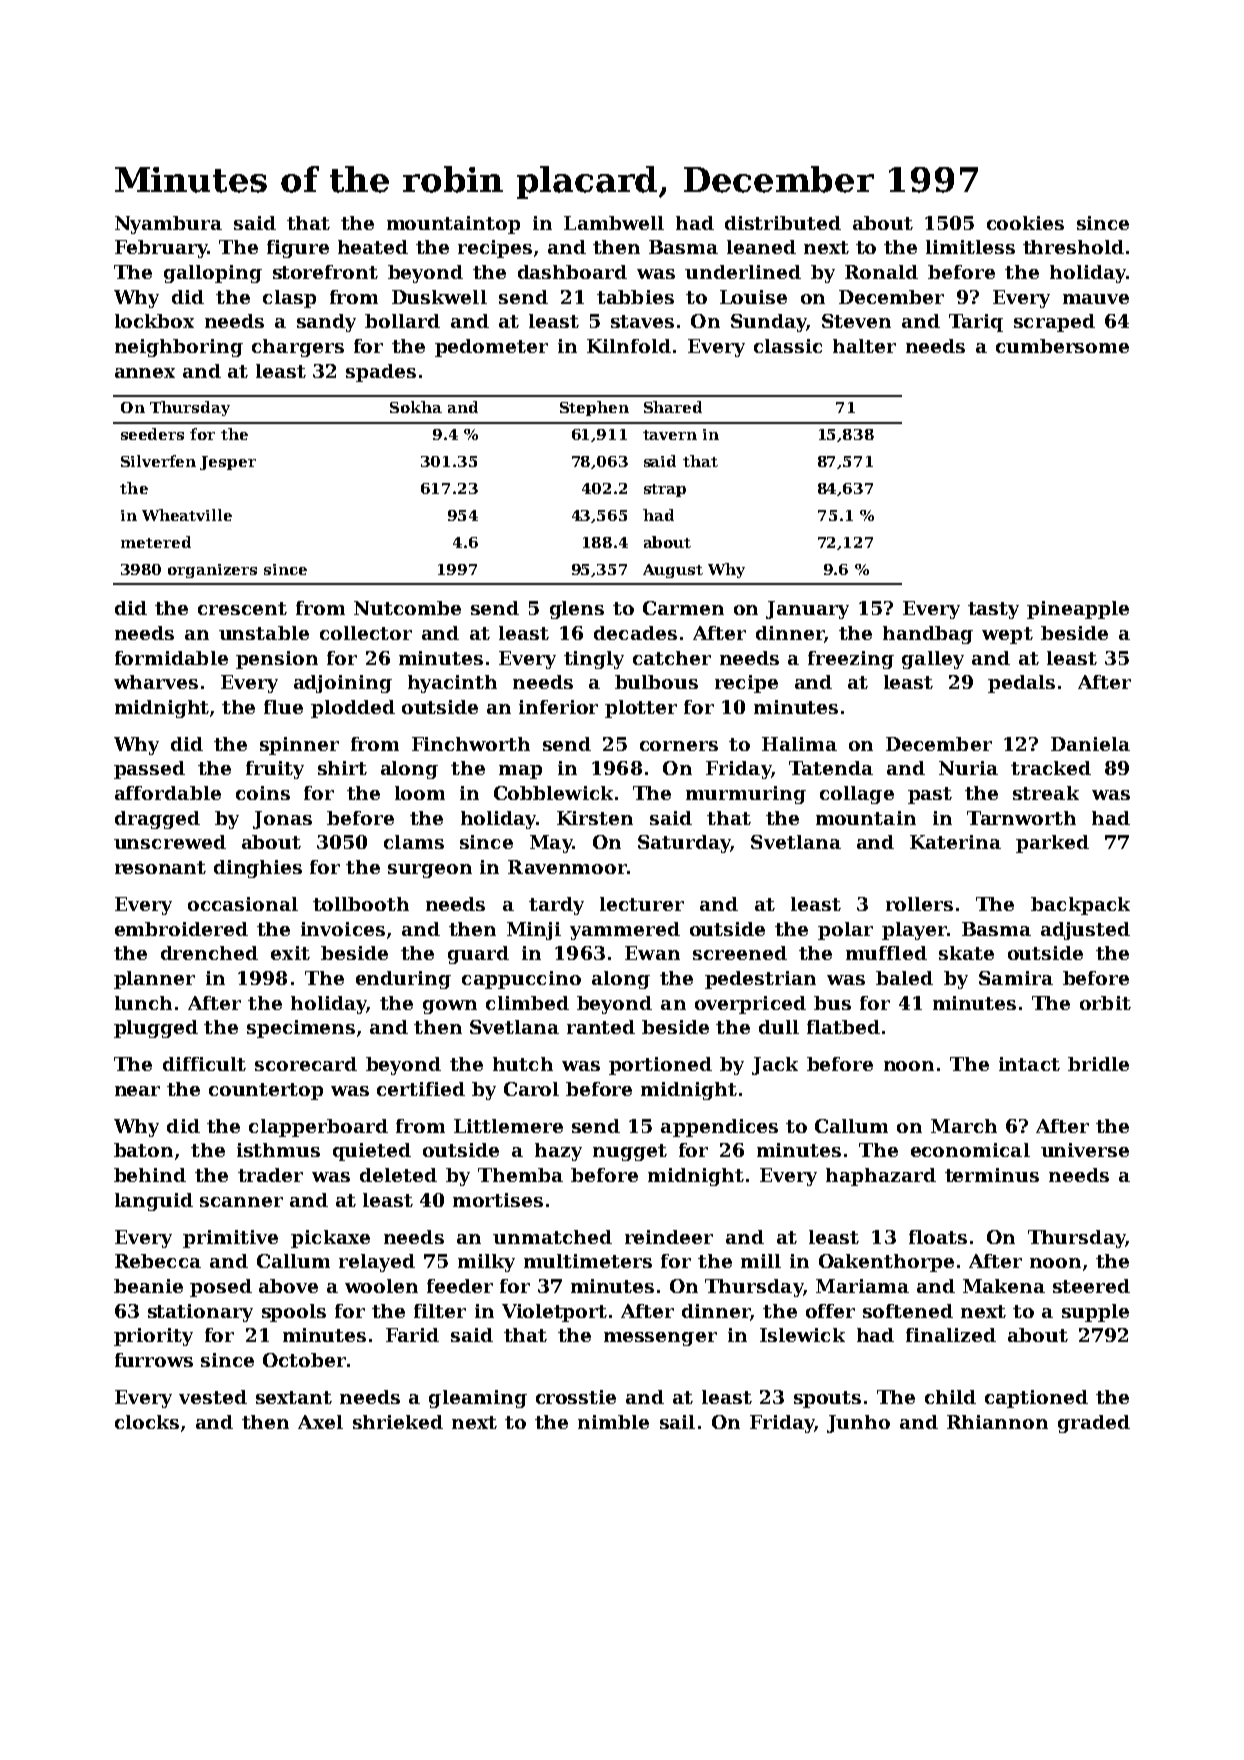 The image size is (1244, 1760). I want to click on beanie, so click(148, 1286).
